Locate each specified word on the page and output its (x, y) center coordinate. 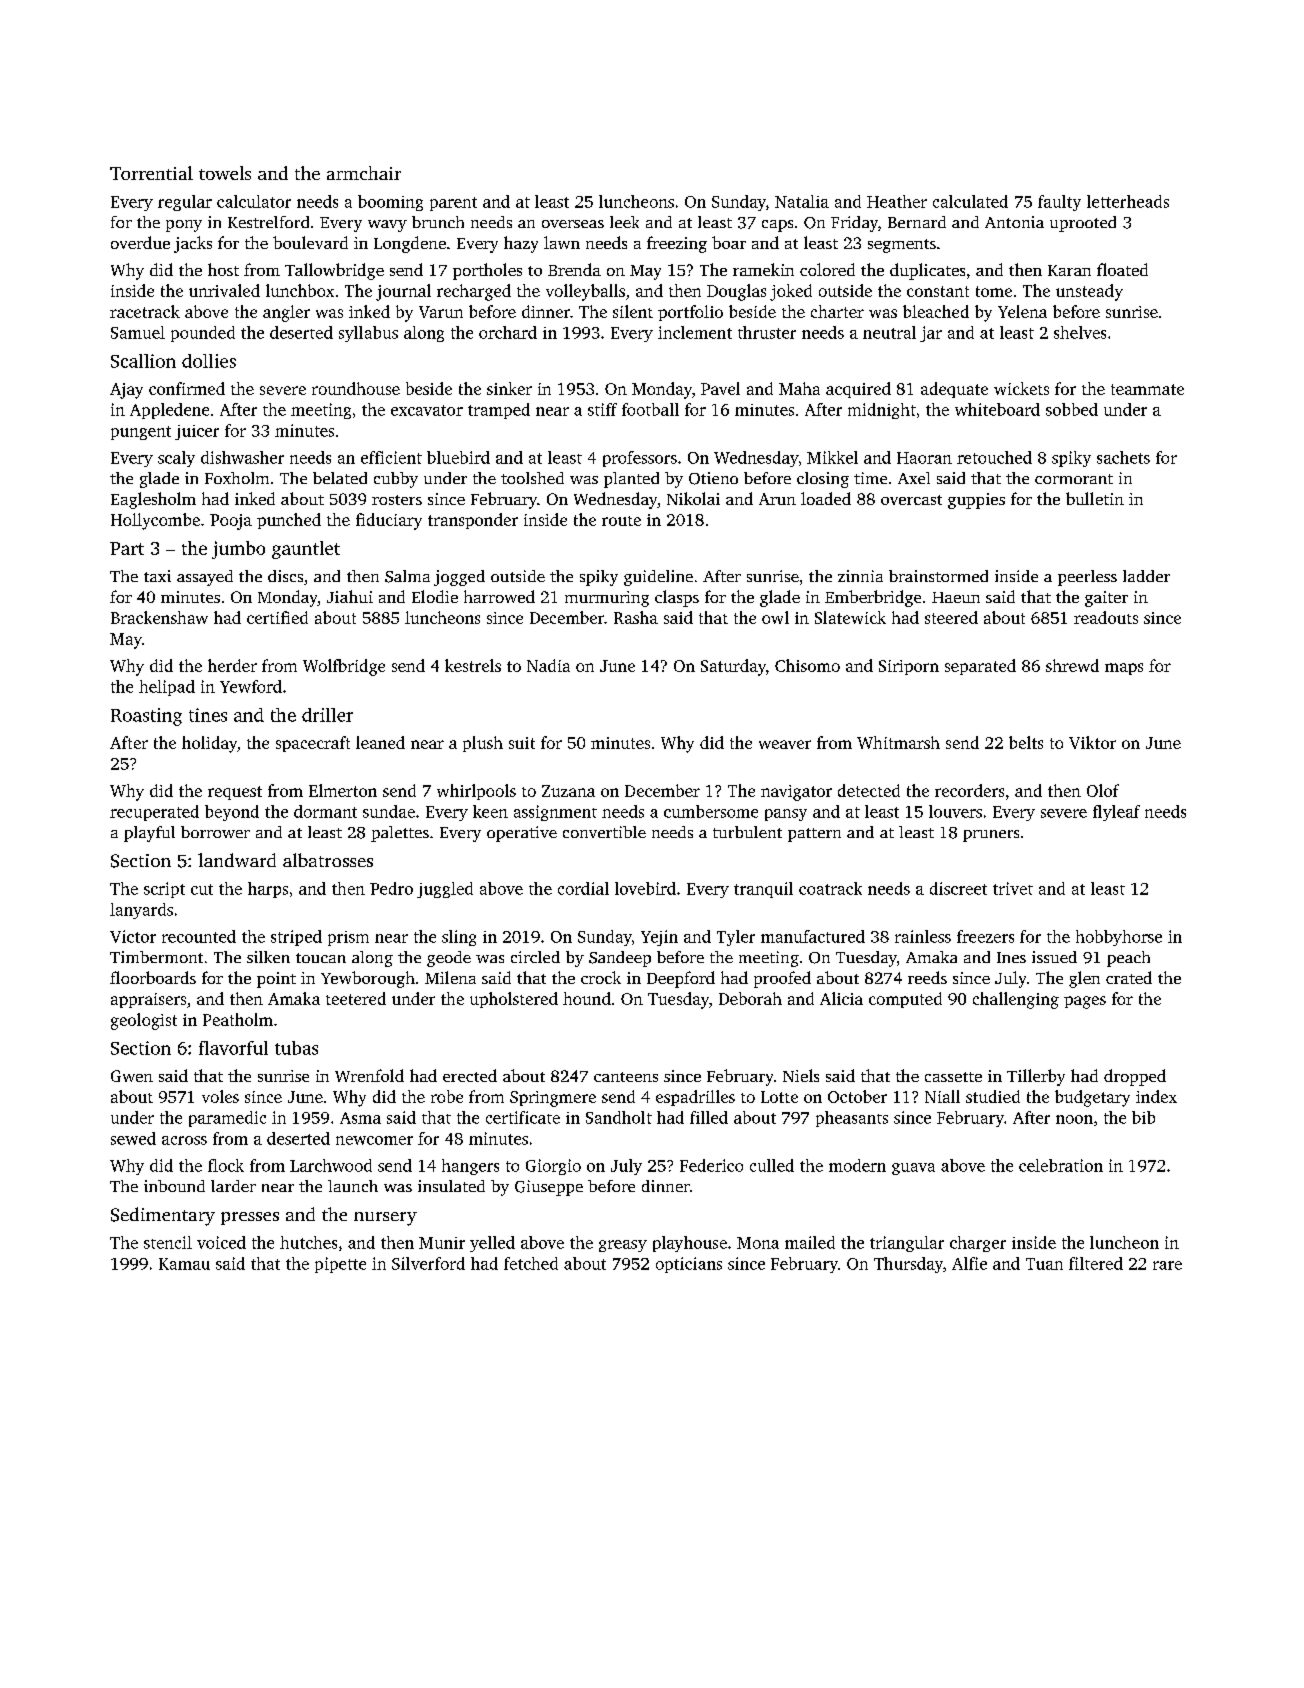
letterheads (1128, 201)
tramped (499, 411)
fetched (531, 1263)
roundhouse (356, 388)
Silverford (428, 1263)
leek (624, 222)
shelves (1080, 332)
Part (127, 548)
